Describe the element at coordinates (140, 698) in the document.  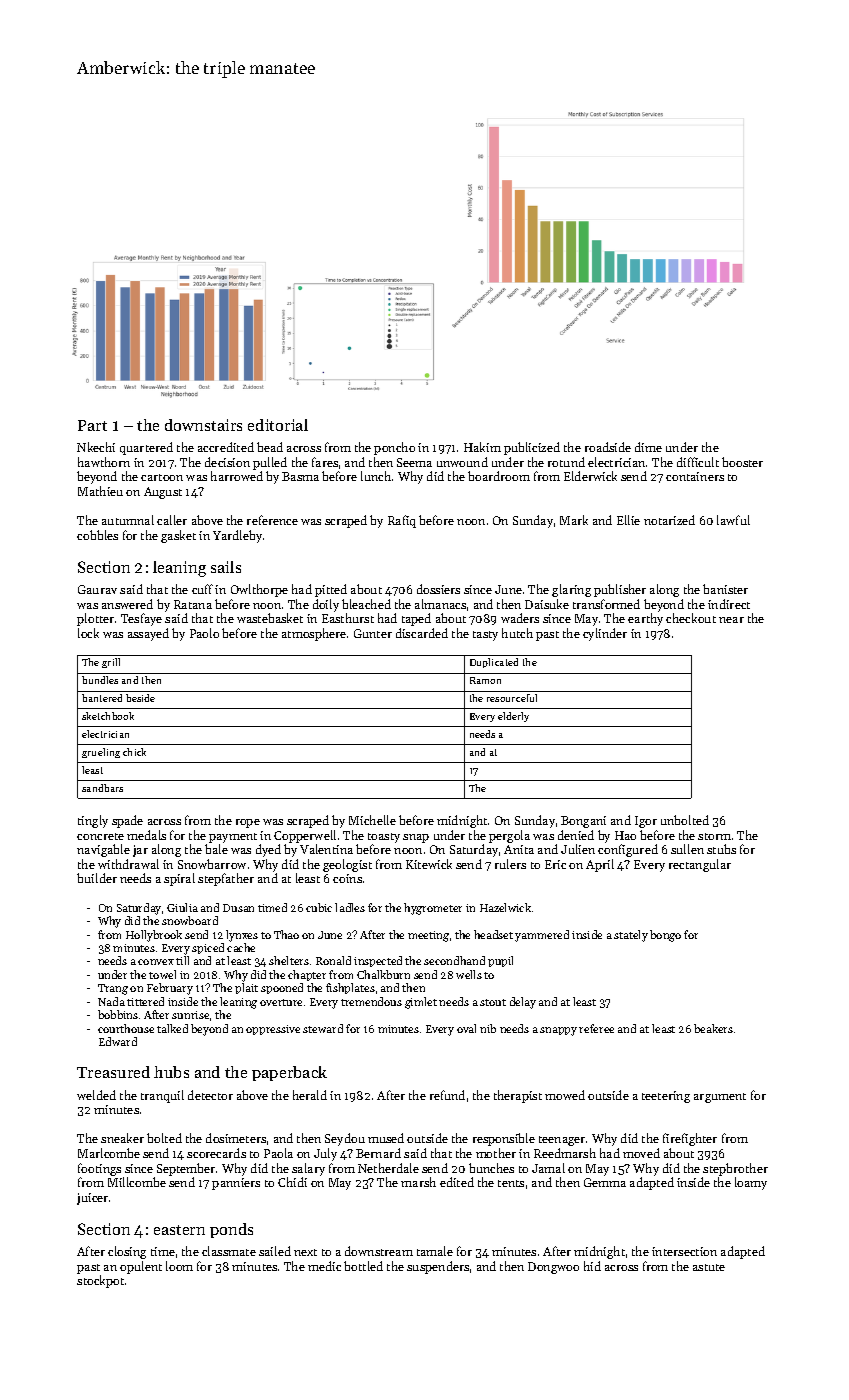
I see `beside` at that location.
